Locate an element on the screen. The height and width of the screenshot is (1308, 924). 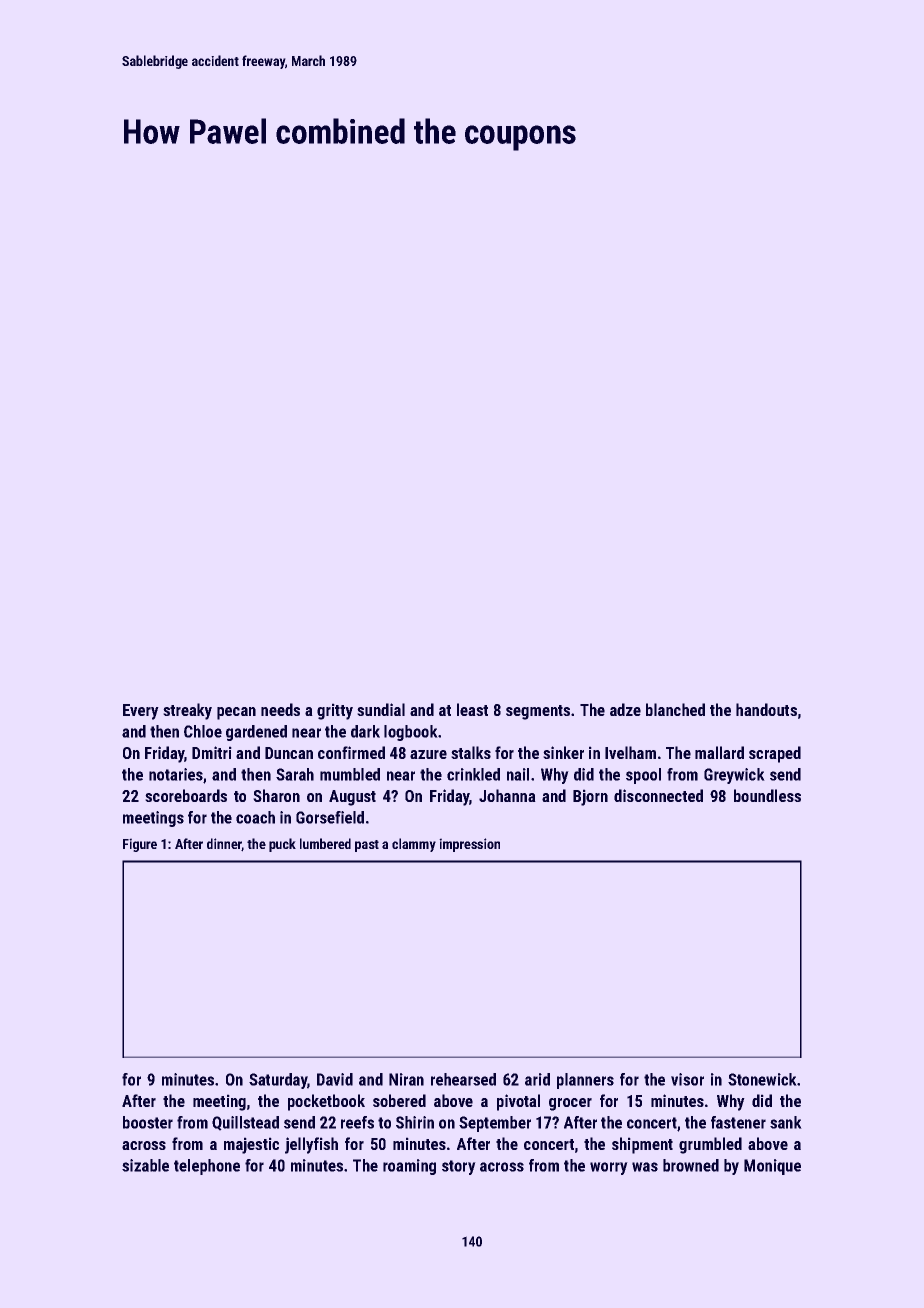
telephone is located at coordinates (207, 1167).
